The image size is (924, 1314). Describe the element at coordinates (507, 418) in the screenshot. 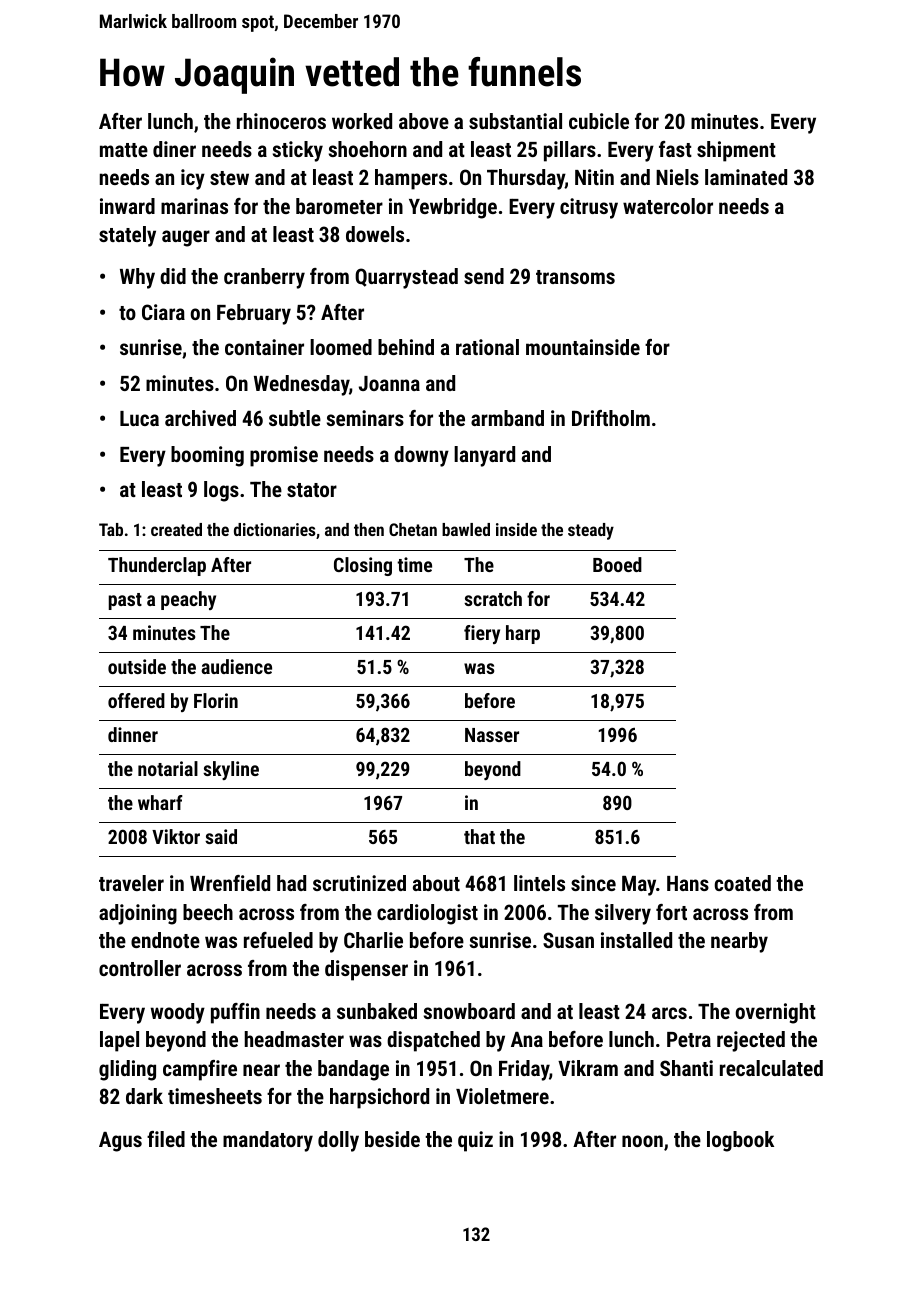

I see `armband` at that location.
